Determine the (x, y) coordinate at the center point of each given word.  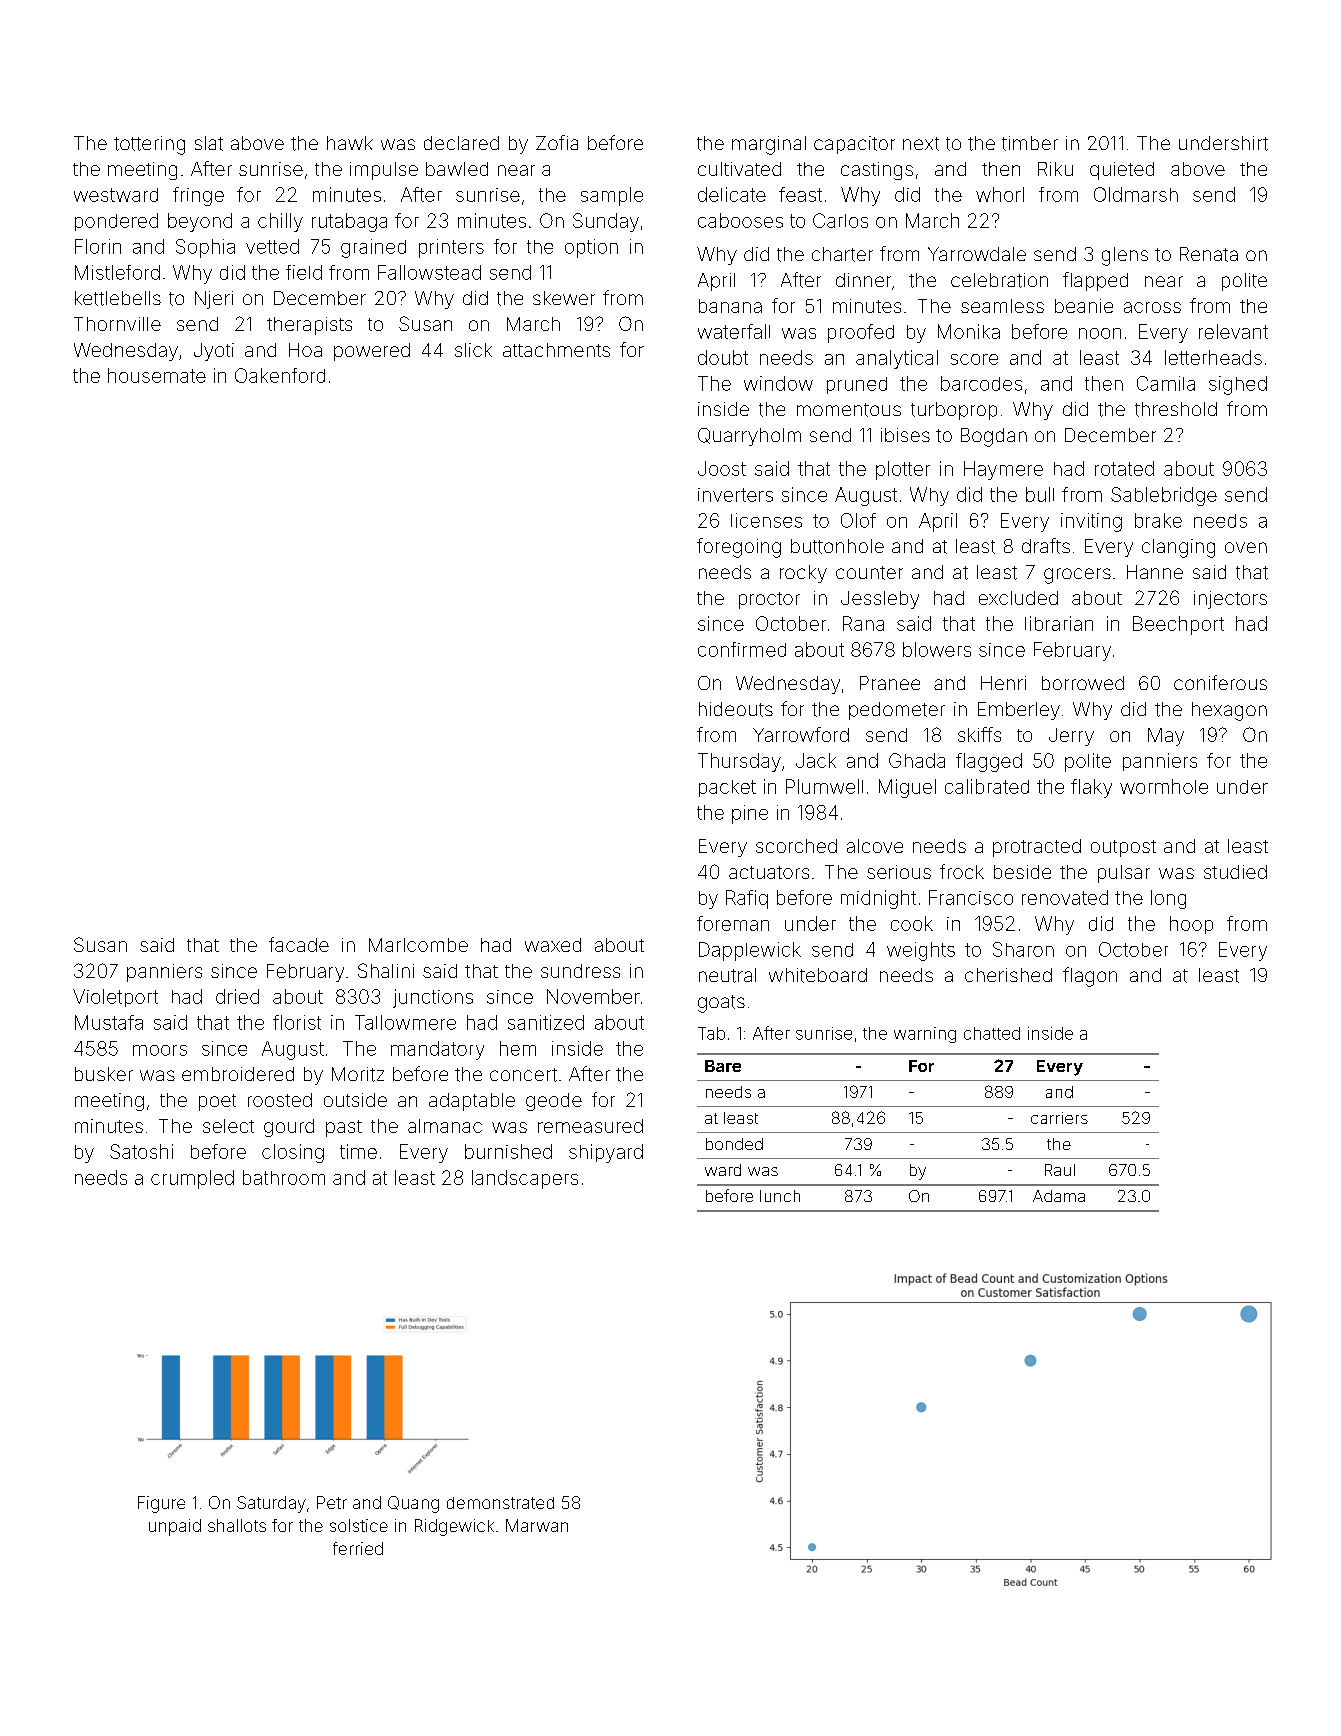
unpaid (175, 1527)
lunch (780, 1196)
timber (1030, 143)
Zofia (557, 142)
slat (209, 143)
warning (925, 1035)
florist (297, 1022)
